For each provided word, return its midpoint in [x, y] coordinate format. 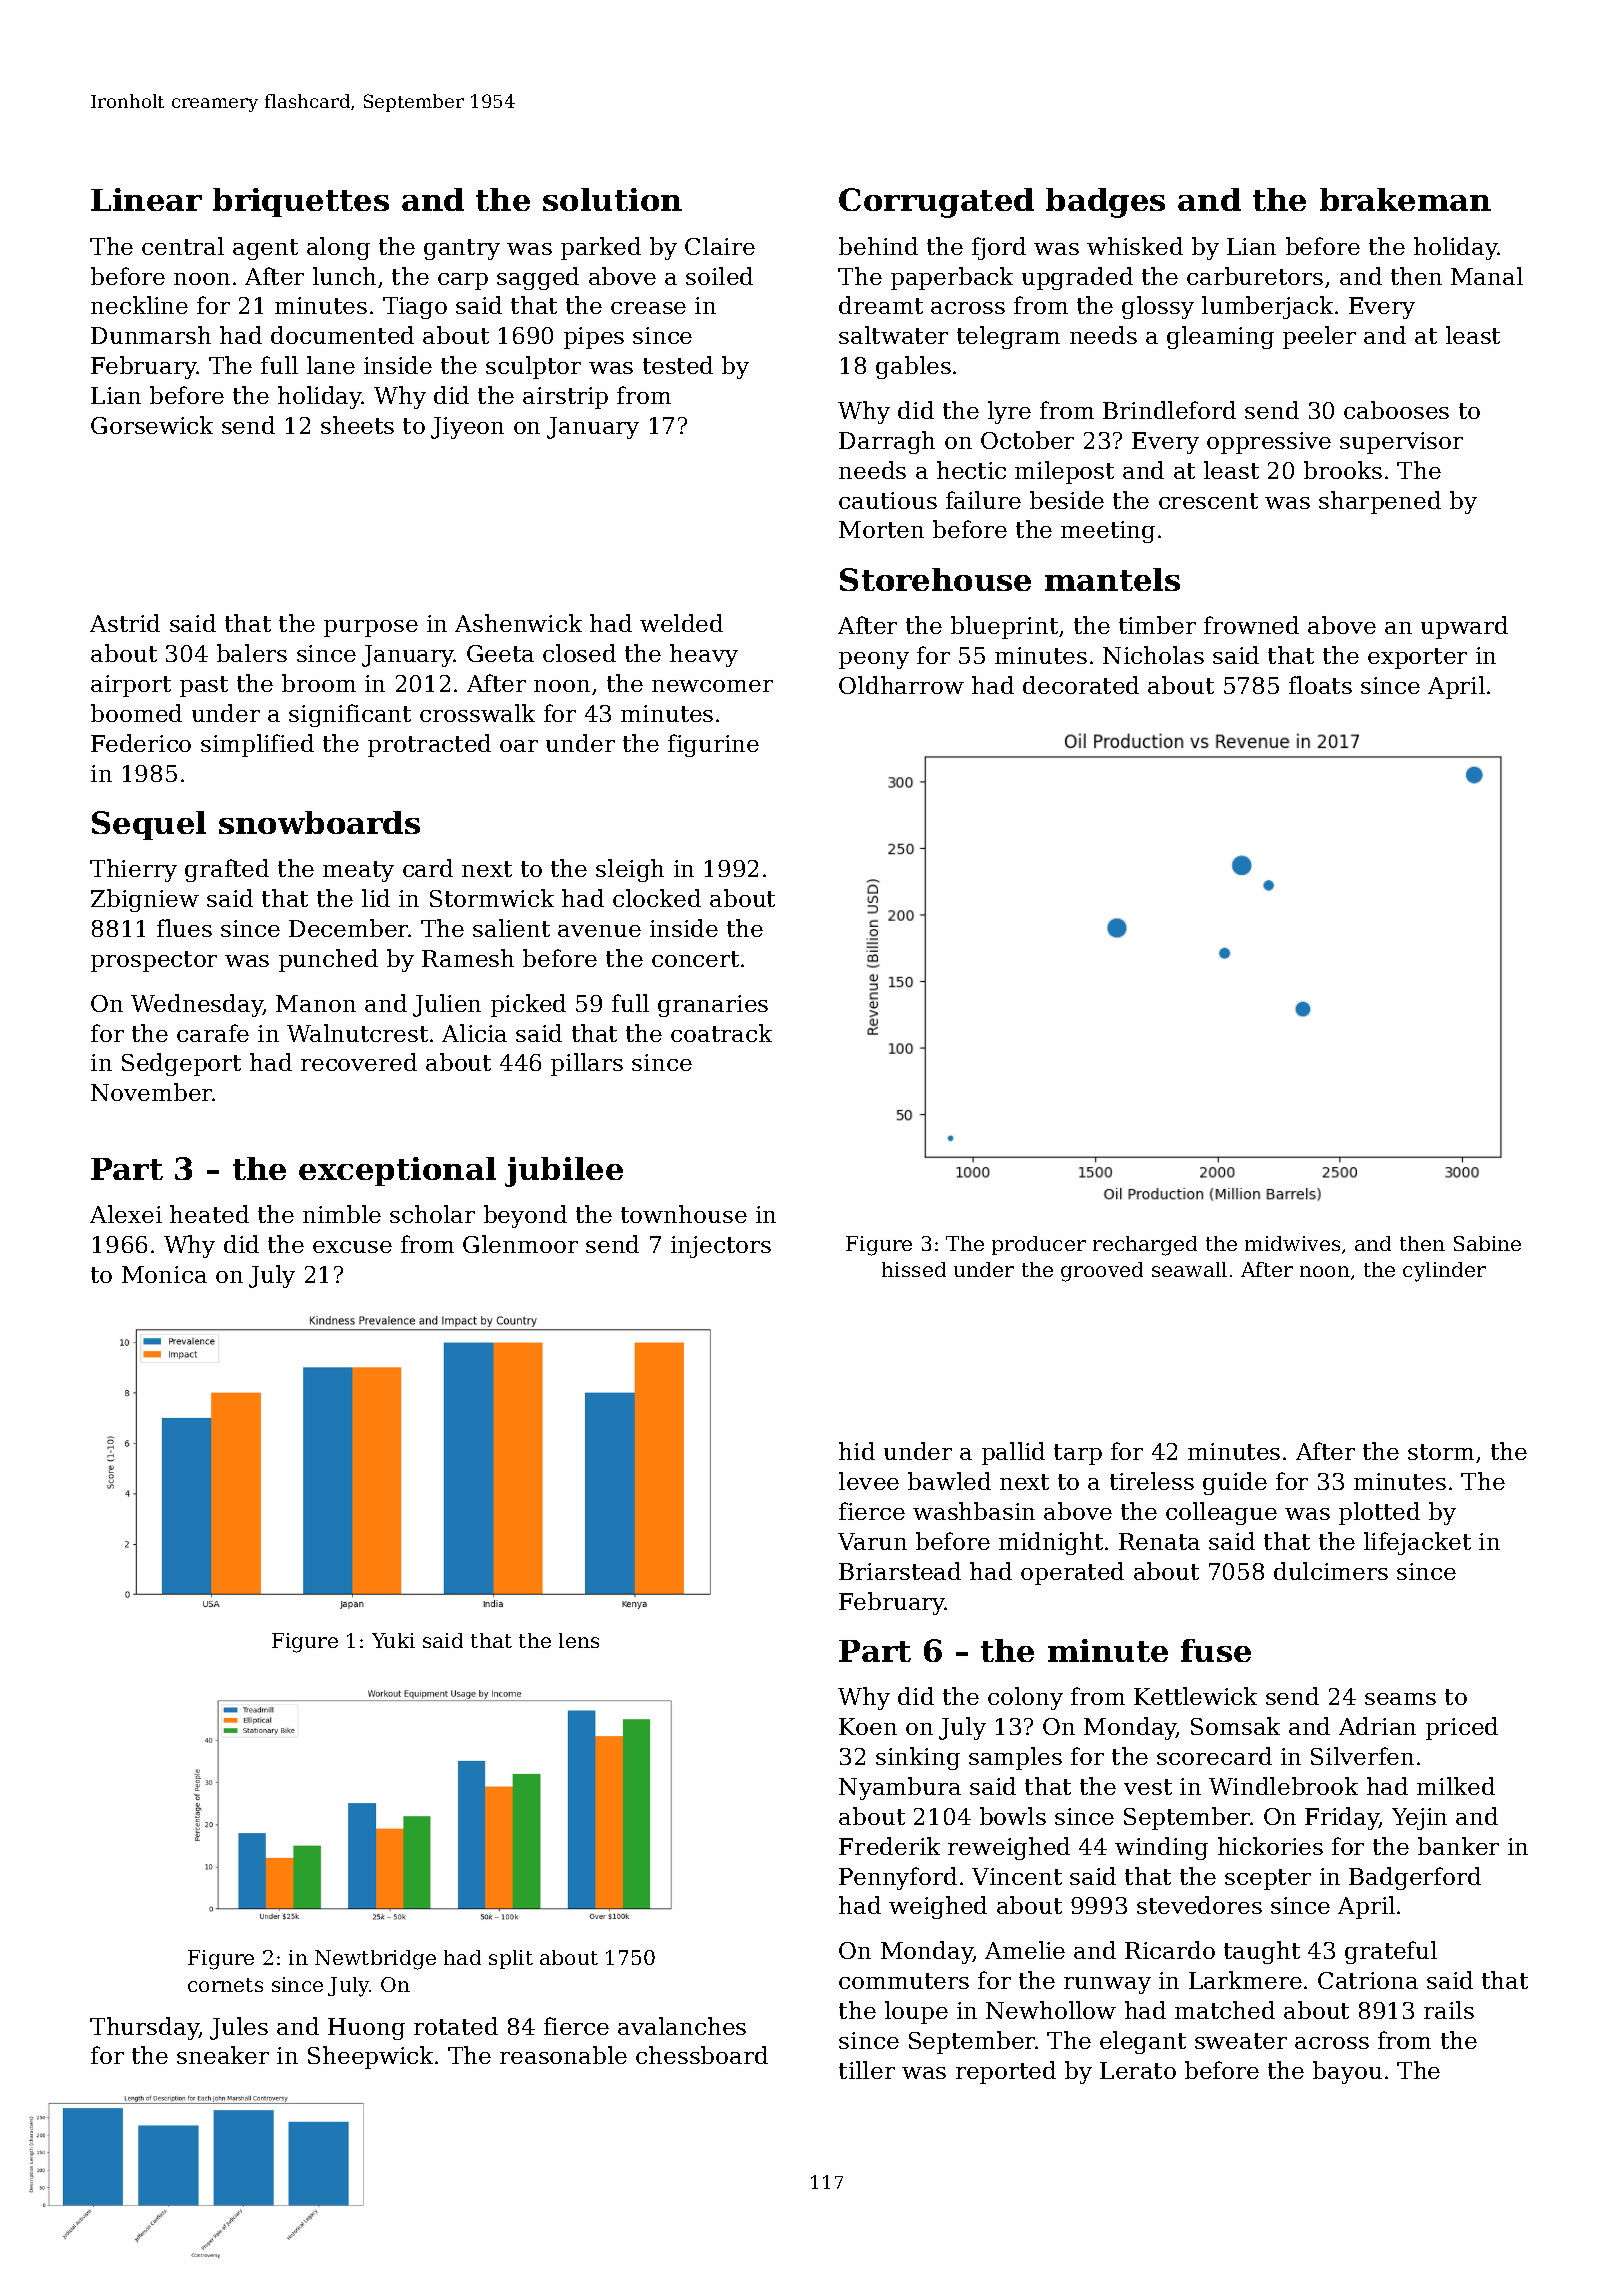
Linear [146, 199]
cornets [225, 1985]
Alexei [126, 1214]
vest [1148, 1787]
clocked [657, 898]
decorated [1081, 685]
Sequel [149, 825]
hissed [914, 1269]
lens [579, 1640]
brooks [1343, 470]
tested [678, 365]
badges [1105, 203]
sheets [357, 425]
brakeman [1405, 199]
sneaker [223, 2055]
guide [1235, 1483]
